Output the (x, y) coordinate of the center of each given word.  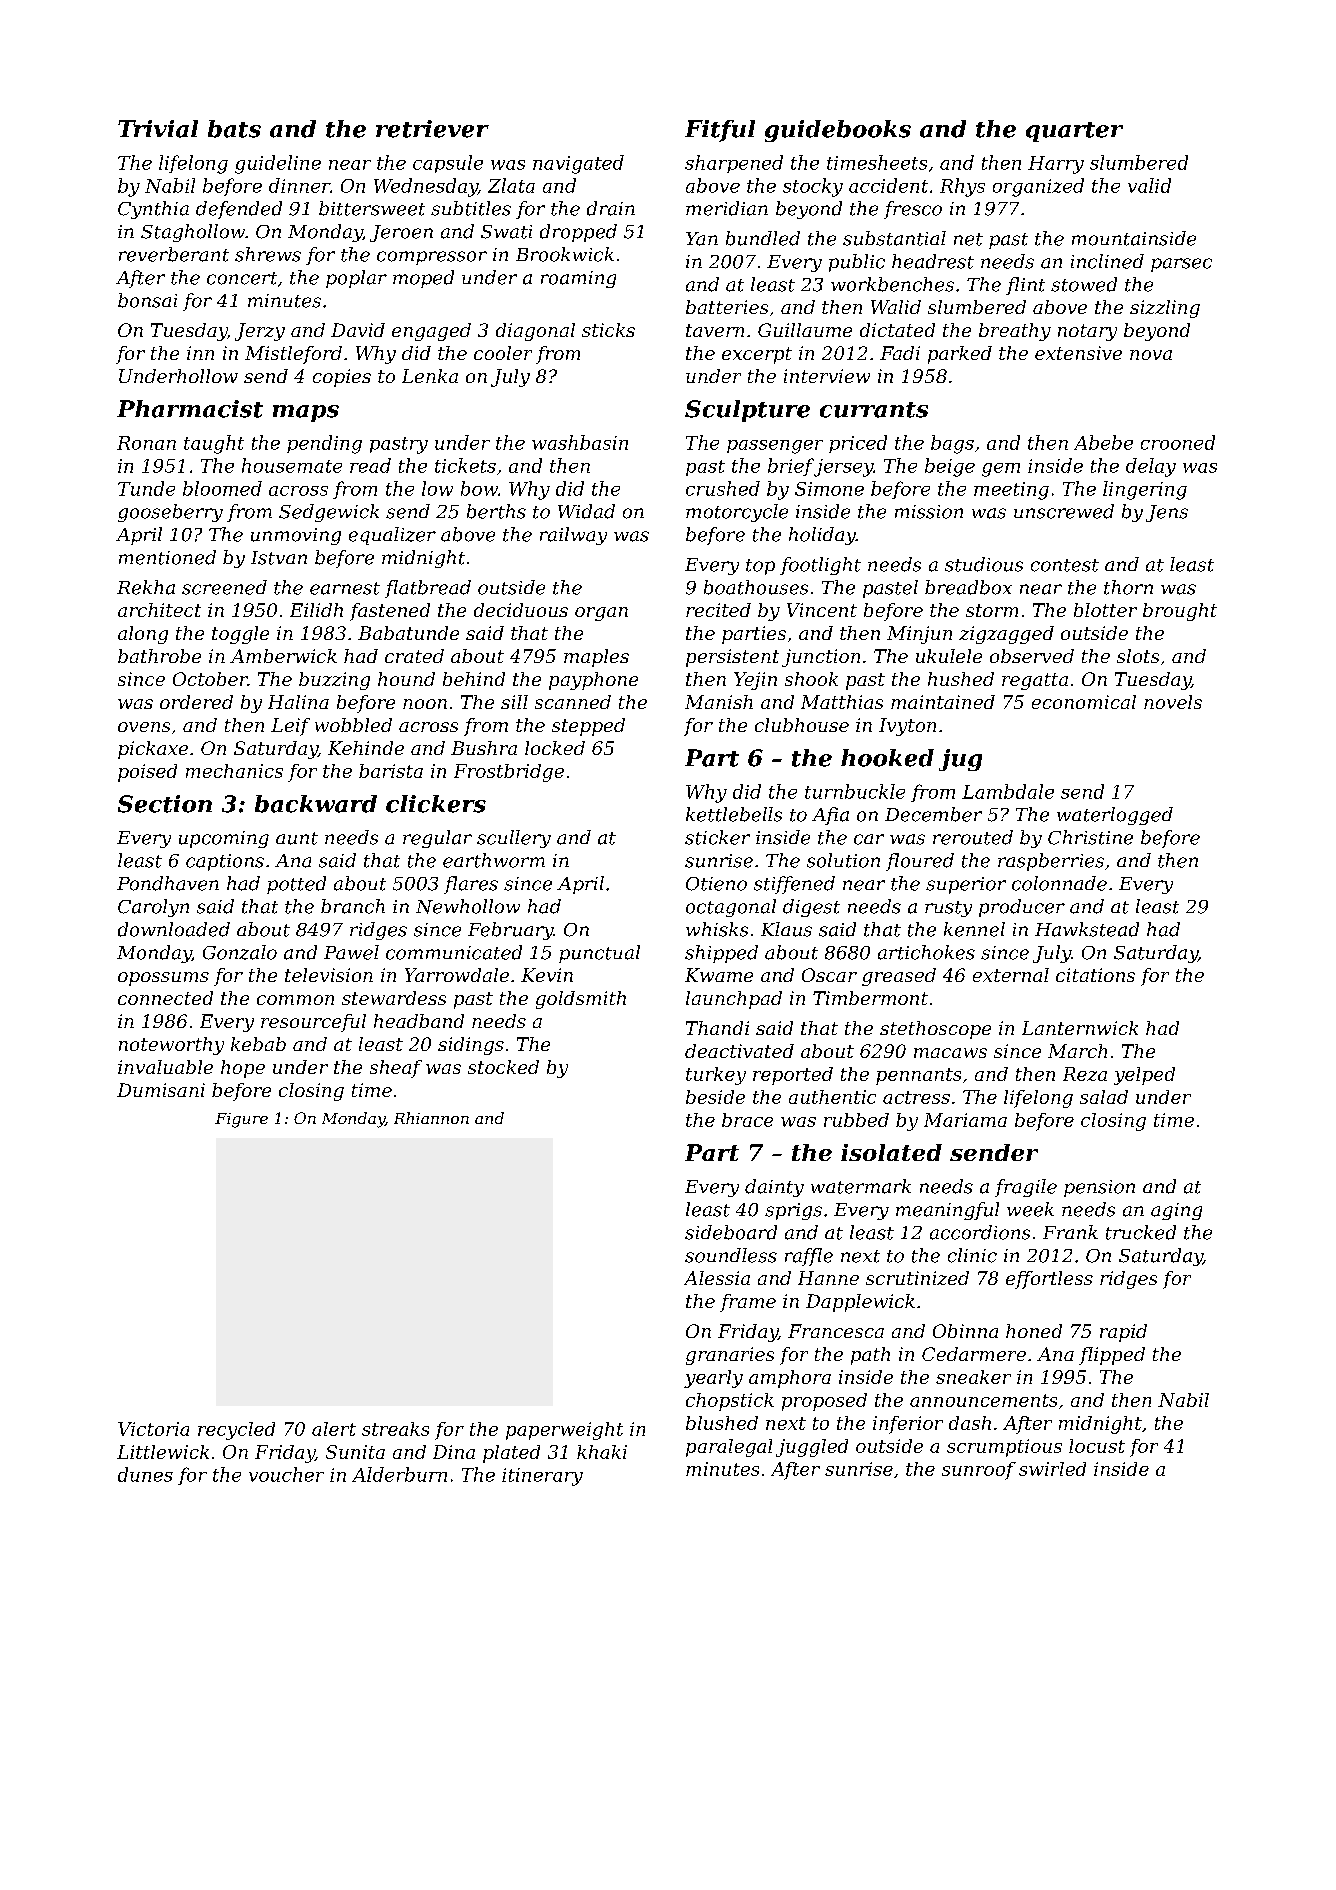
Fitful (720, 131)
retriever (432, 129)
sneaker (973, 1377)
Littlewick (163, 1452)
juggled (812, 1448)
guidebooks (838, 131)
